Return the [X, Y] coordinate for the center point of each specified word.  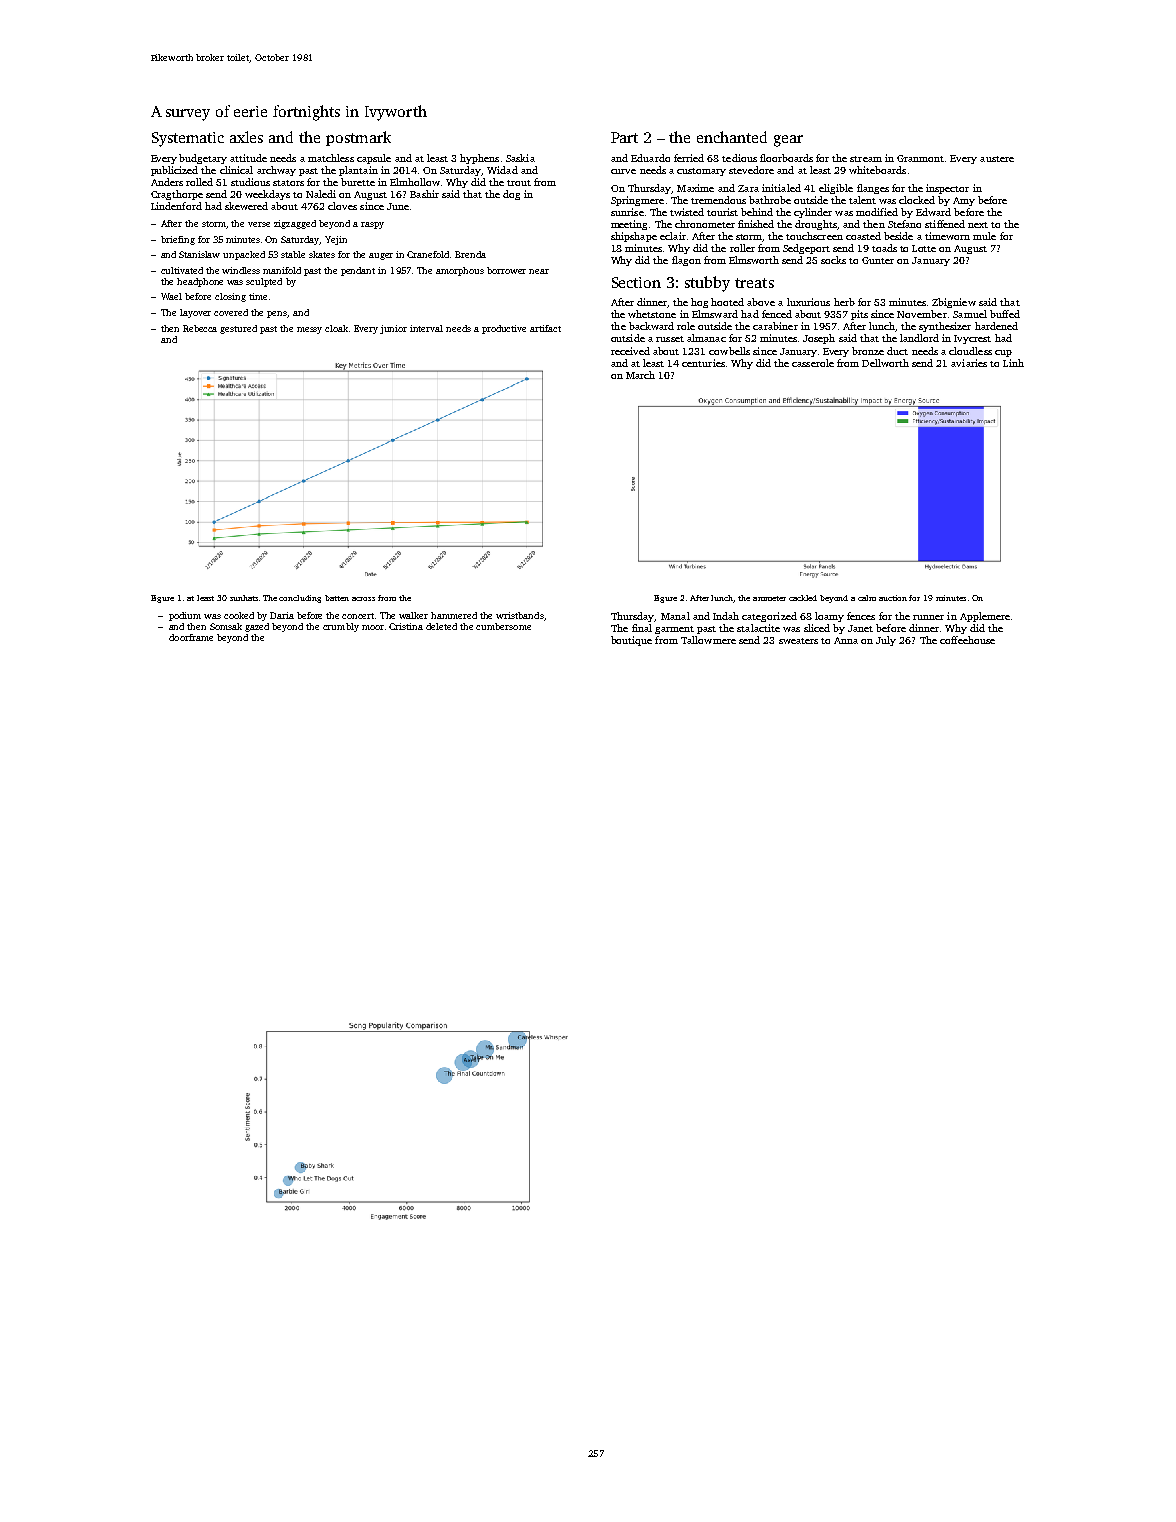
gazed [257, 627]
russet [670, 339]
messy [309, 330]
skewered [246, 206]
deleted [441, 626]
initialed [781, 188]
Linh [1013, 363]
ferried [689, 158]
